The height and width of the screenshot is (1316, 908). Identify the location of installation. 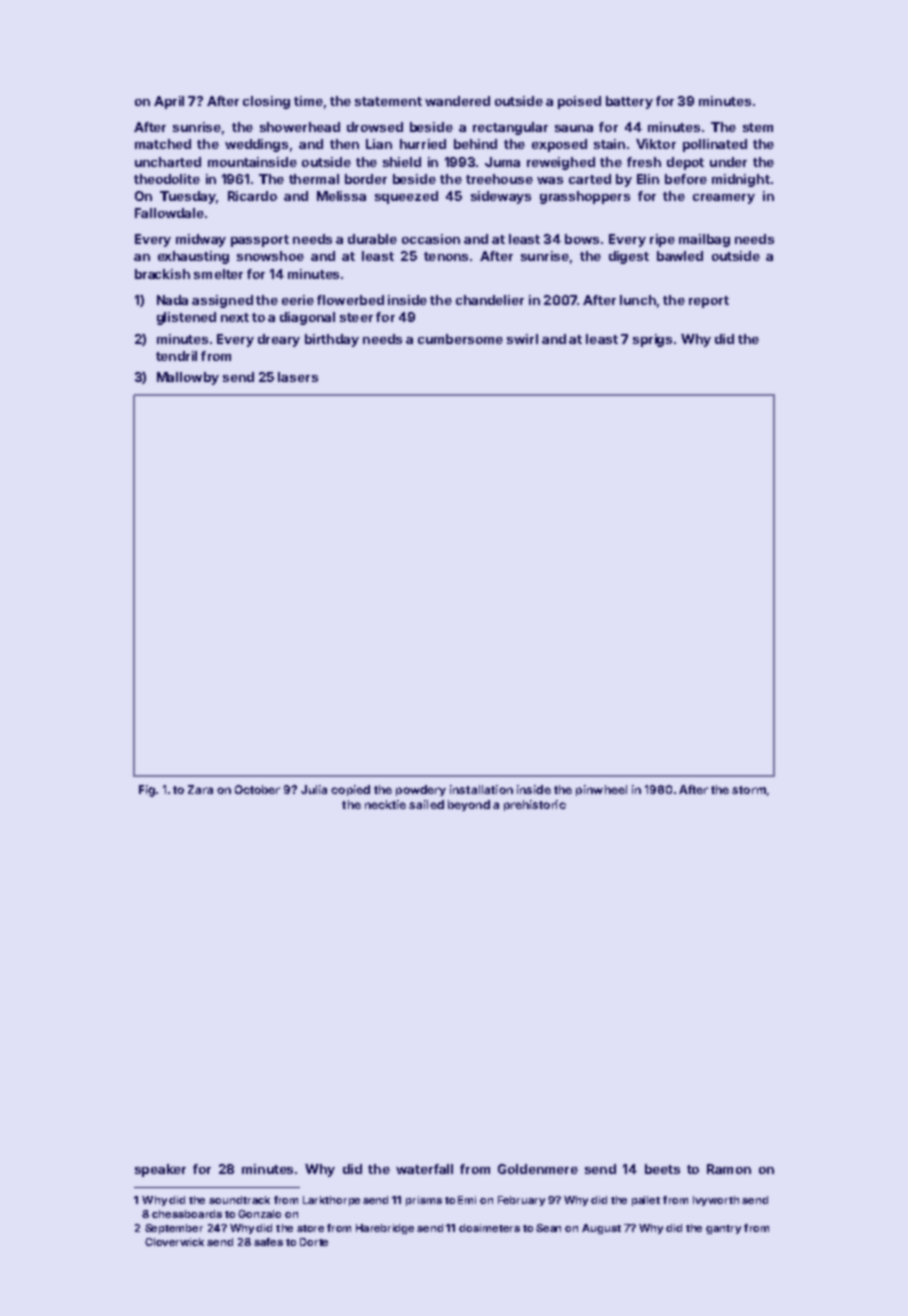
(481, 789).
